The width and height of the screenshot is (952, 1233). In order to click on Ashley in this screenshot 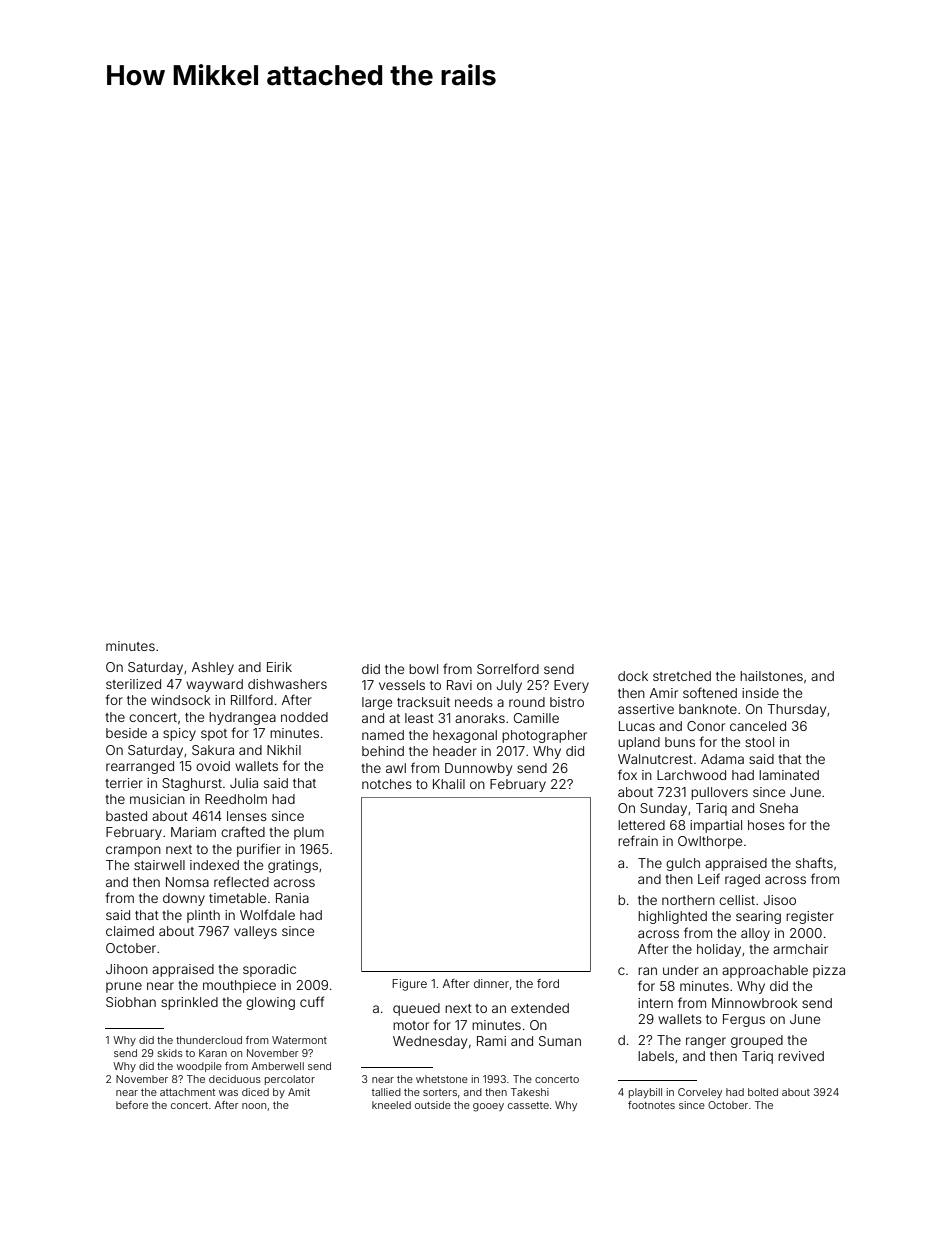, I will do `click(213, 668)`.
